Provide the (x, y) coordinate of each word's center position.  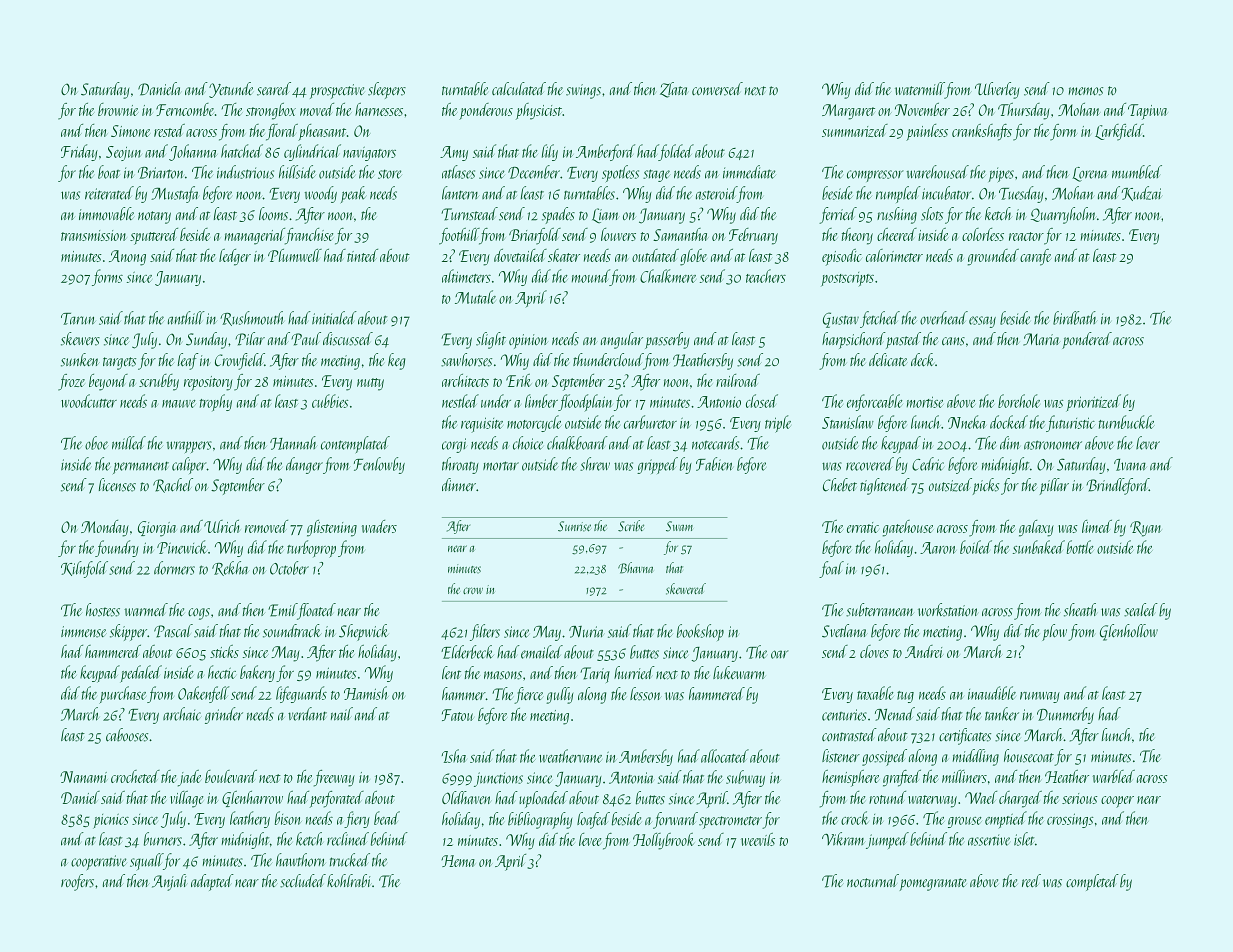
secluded (303, 881)
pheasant (322, 132)
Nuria (586, 632)
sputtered (154, 236)
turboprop (311, 549)
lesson (646, 694)
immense (84, 632)
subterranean (880, 610)
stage (656, 175)
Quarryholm (1064, 215)
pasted (903, 340)
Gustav (841, 320)
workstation (947, 610)
